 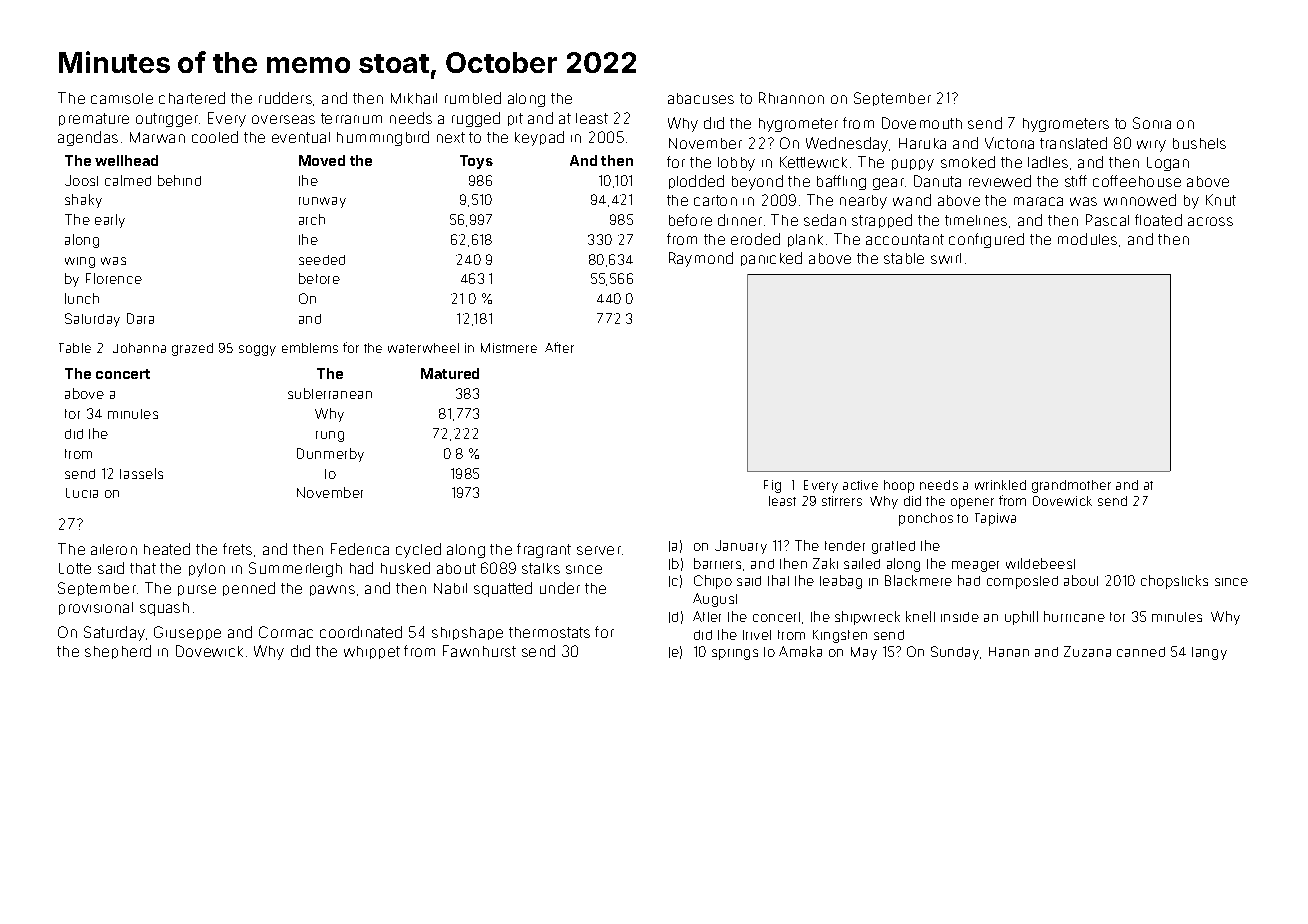 What do you see at coordinates (140, 318) in the screenshot?
I see `Dara` at bounding box center [140, 318].
